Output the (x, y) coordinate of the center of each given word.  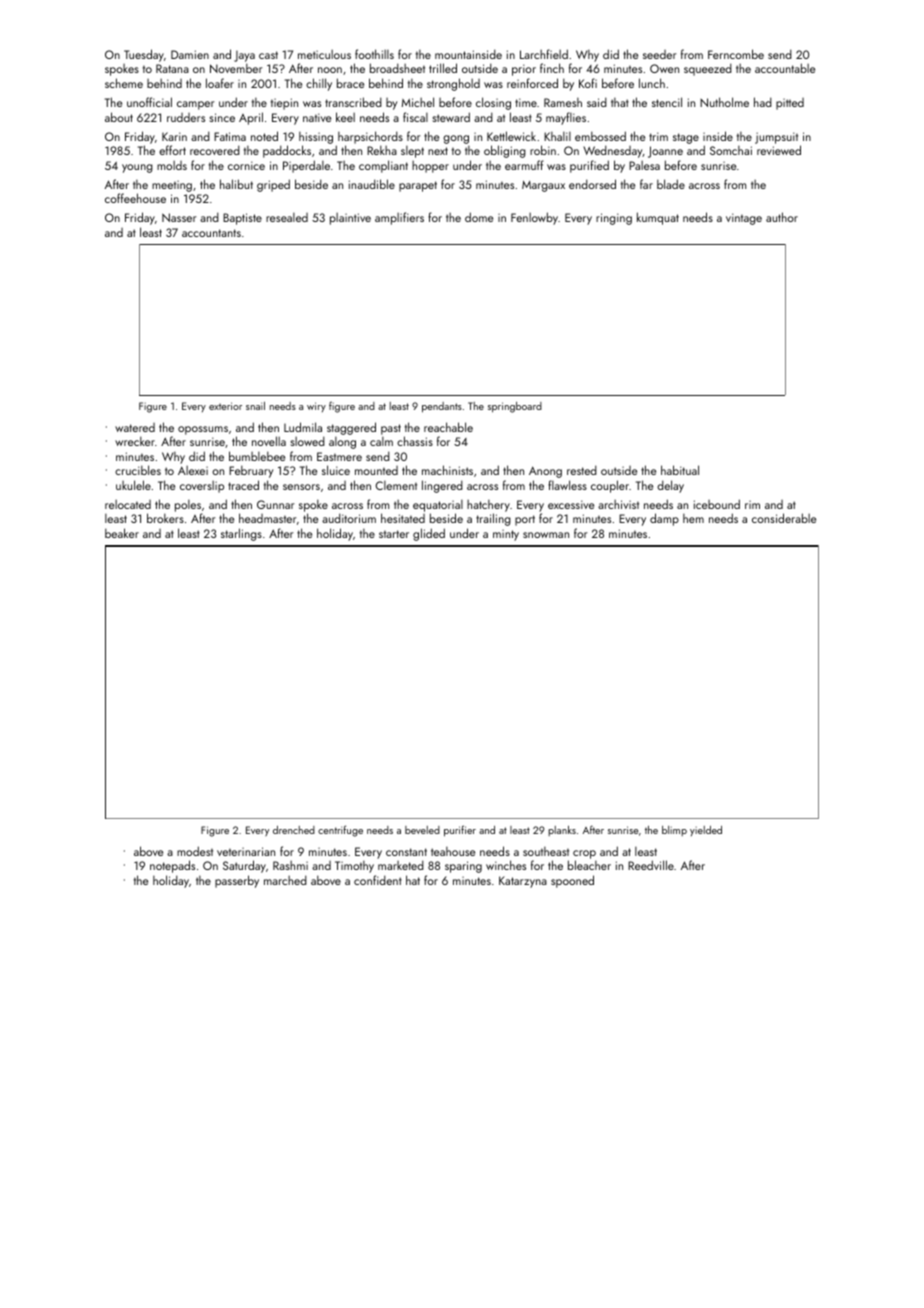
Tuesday (144, 55)
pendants (442, 407)
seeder (659, 54)
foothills (374, 54)
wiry (316, 407)
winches (506, 865)
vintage (744, 219)
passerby (237, 881)
